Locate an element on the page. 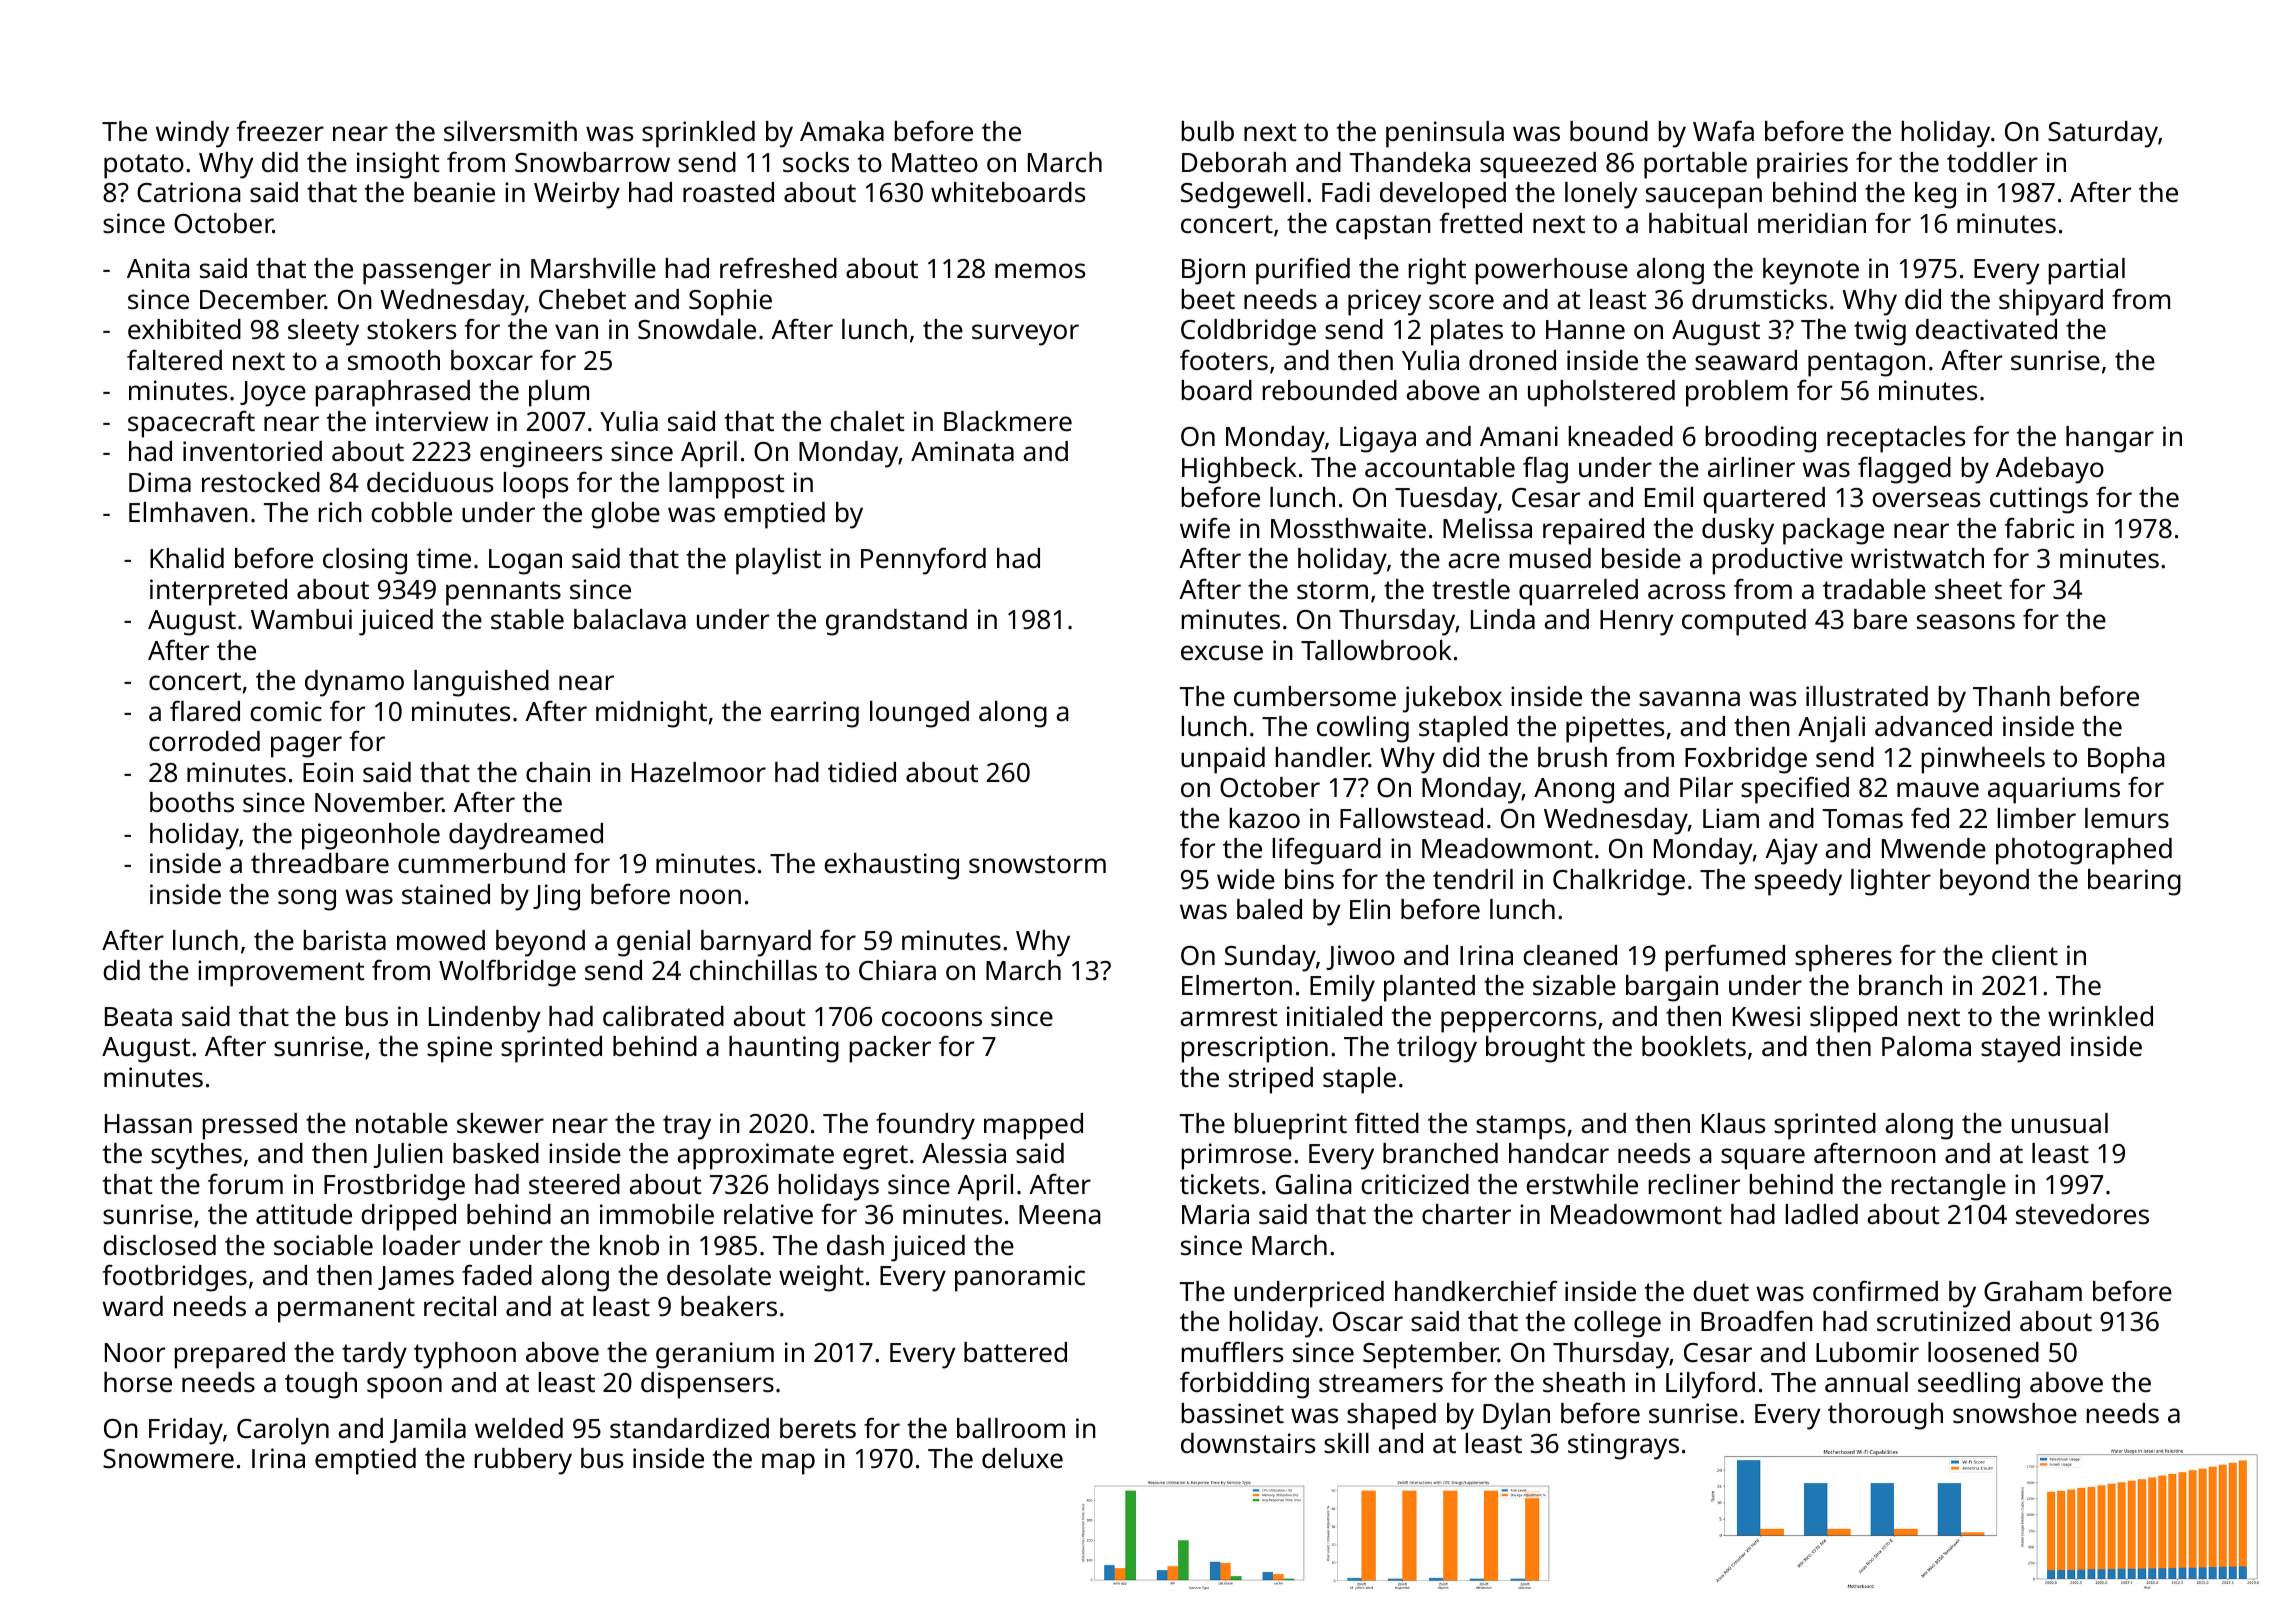 This page has width=2292, height=1620. sleety is located at coordinates (323, 332).
